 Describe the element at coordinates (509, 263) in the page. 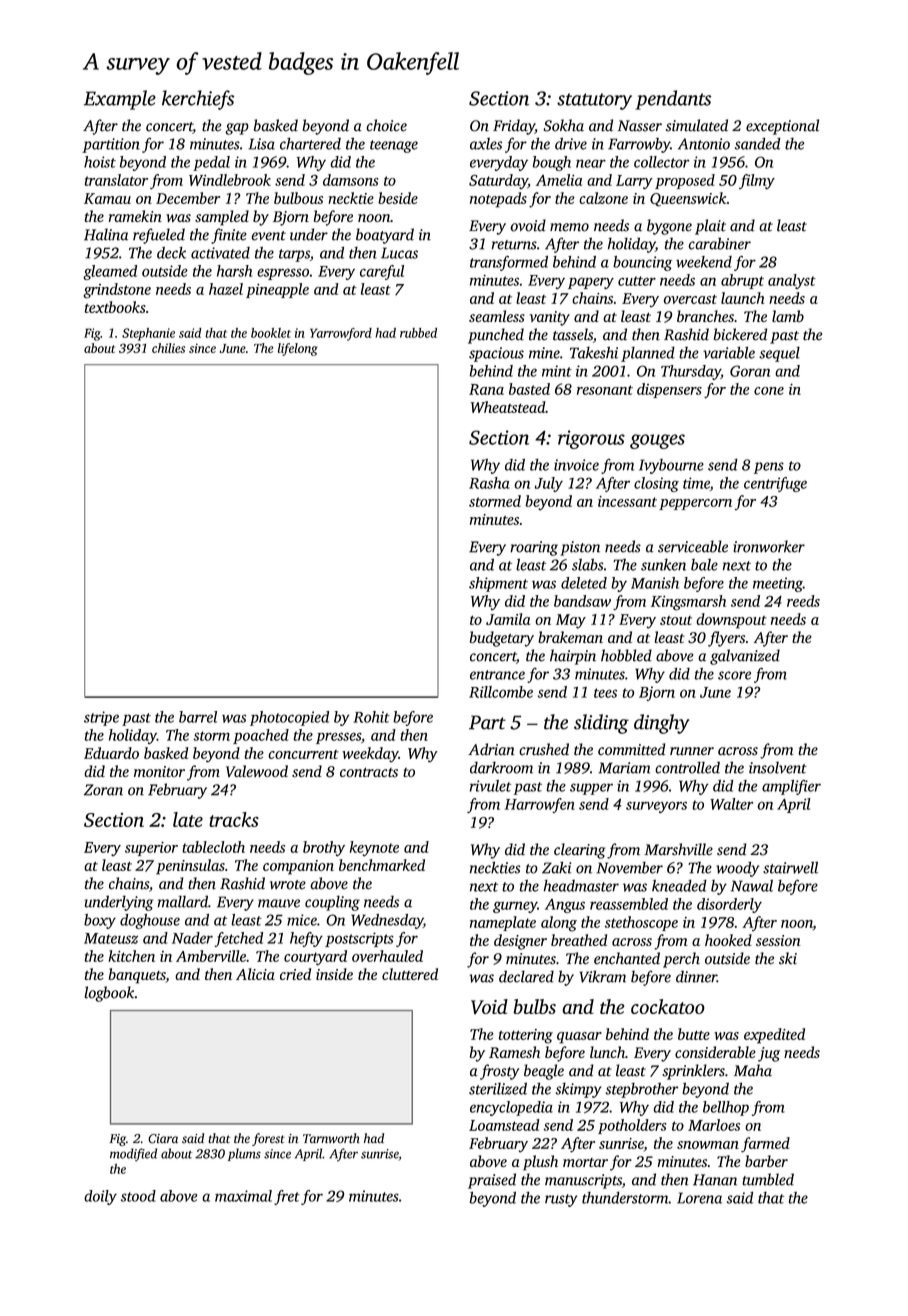

I see `transformed` at that location.
